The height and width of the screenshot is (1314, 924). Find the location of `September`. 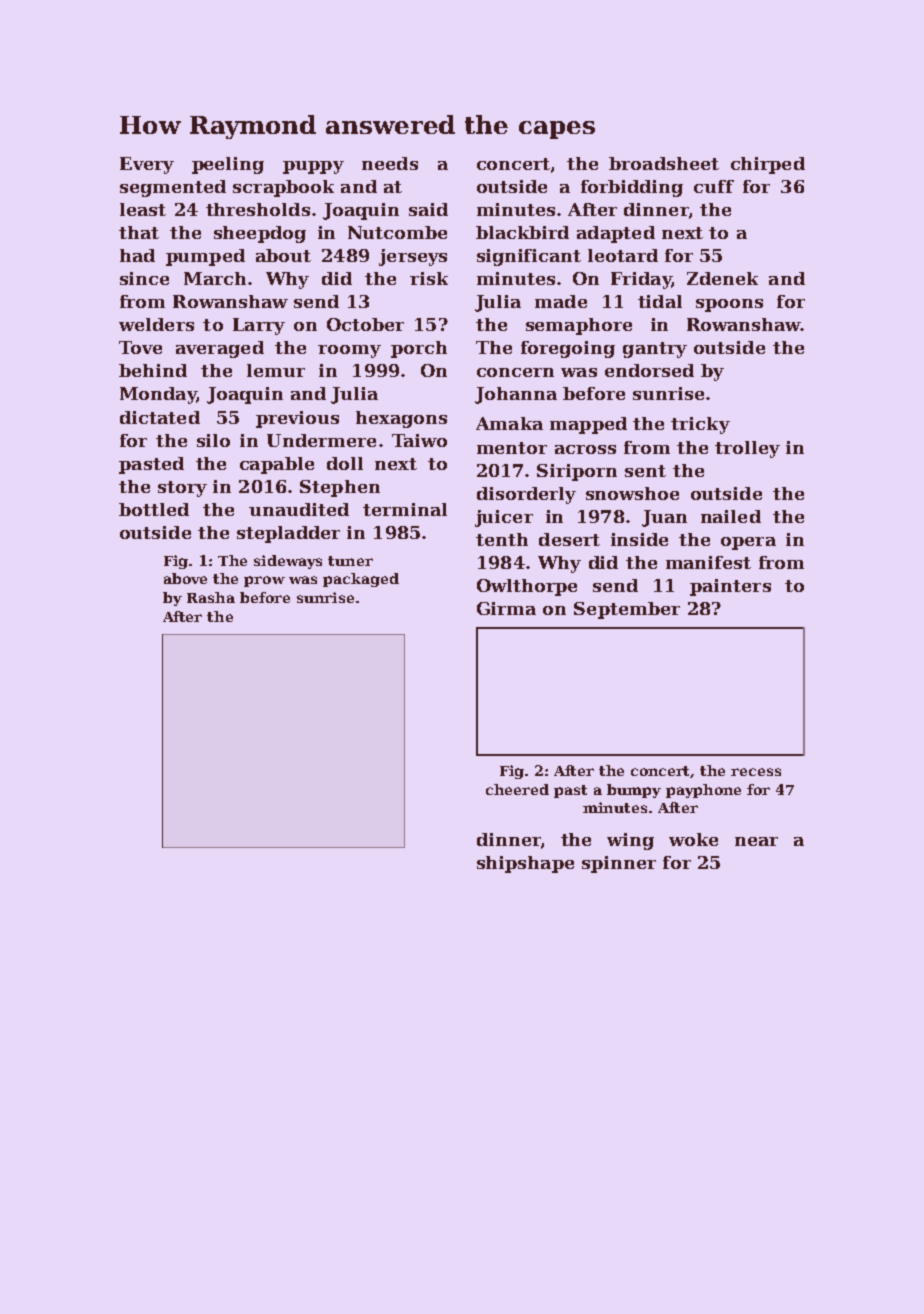

September is located at coordinates (627, 610).
